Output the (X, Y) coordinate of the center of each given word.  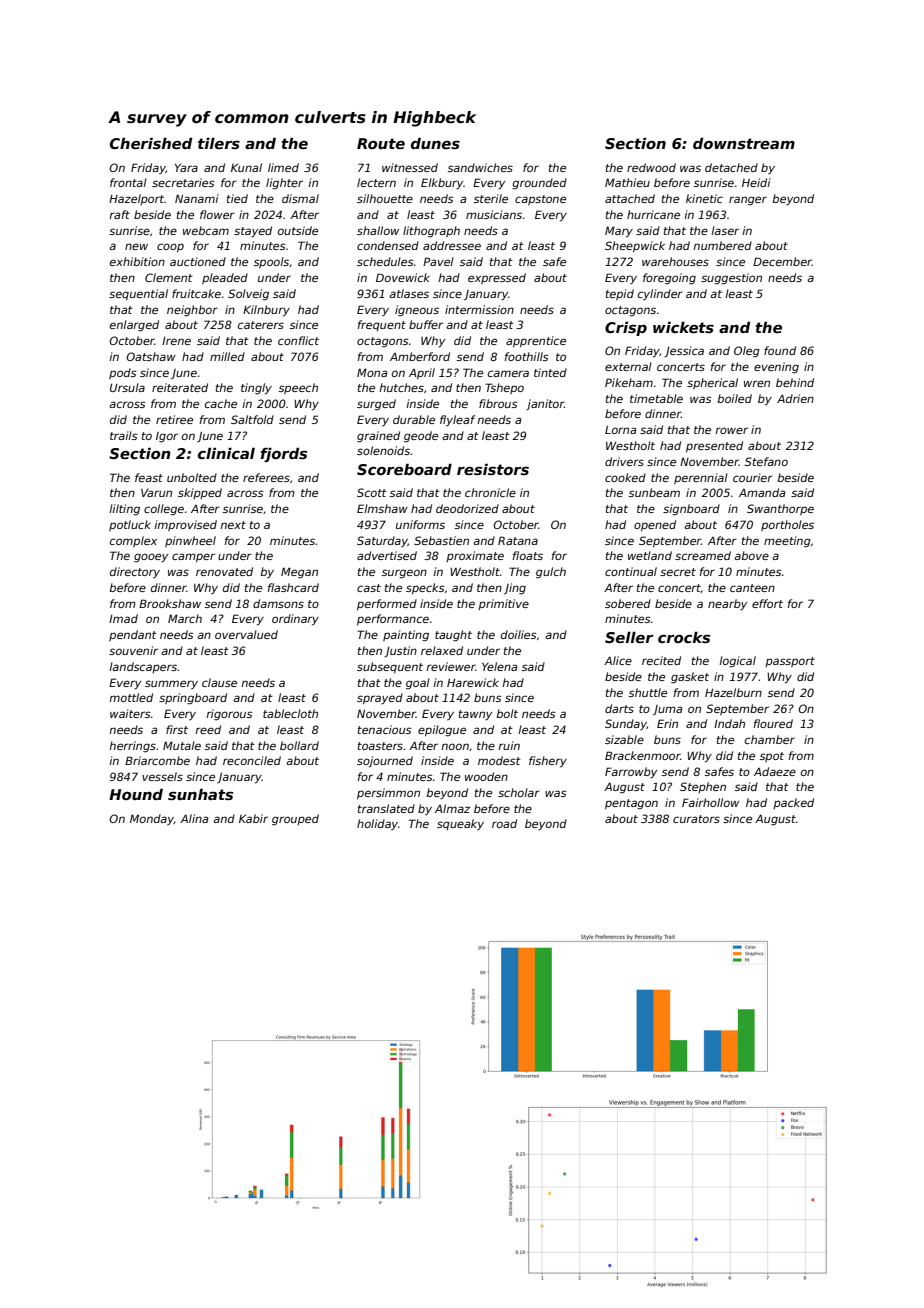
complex (133, 541)
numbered (722, 245)
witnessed (410, 167)
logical (737, 662)
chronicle (490, 492)
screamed (703, 555)
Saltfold (252, 419)
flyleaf (457, 421)
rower (731, 430)
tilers (219, 143)
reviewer (451, 666)
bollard (299, 745)
